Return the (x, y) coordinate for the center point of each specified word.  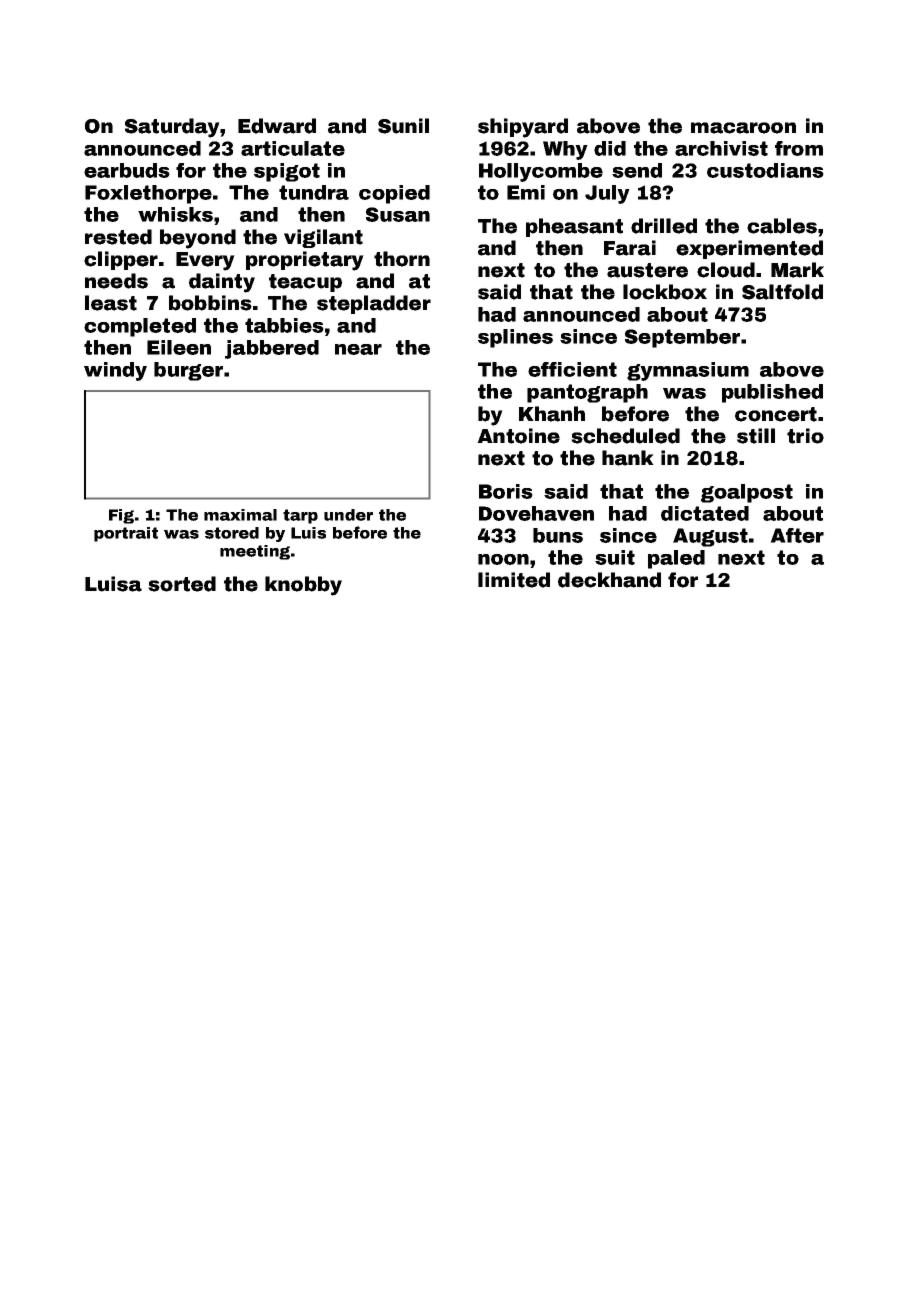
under (348, 515)
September (682, 338)
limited (514, 580)
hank (628, 458)
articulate (293, 148)
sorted (182, 584)
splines (515, 338)
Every (205, 261)
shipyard (523, 128)
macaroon (743, 128)
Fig (121, 516)
